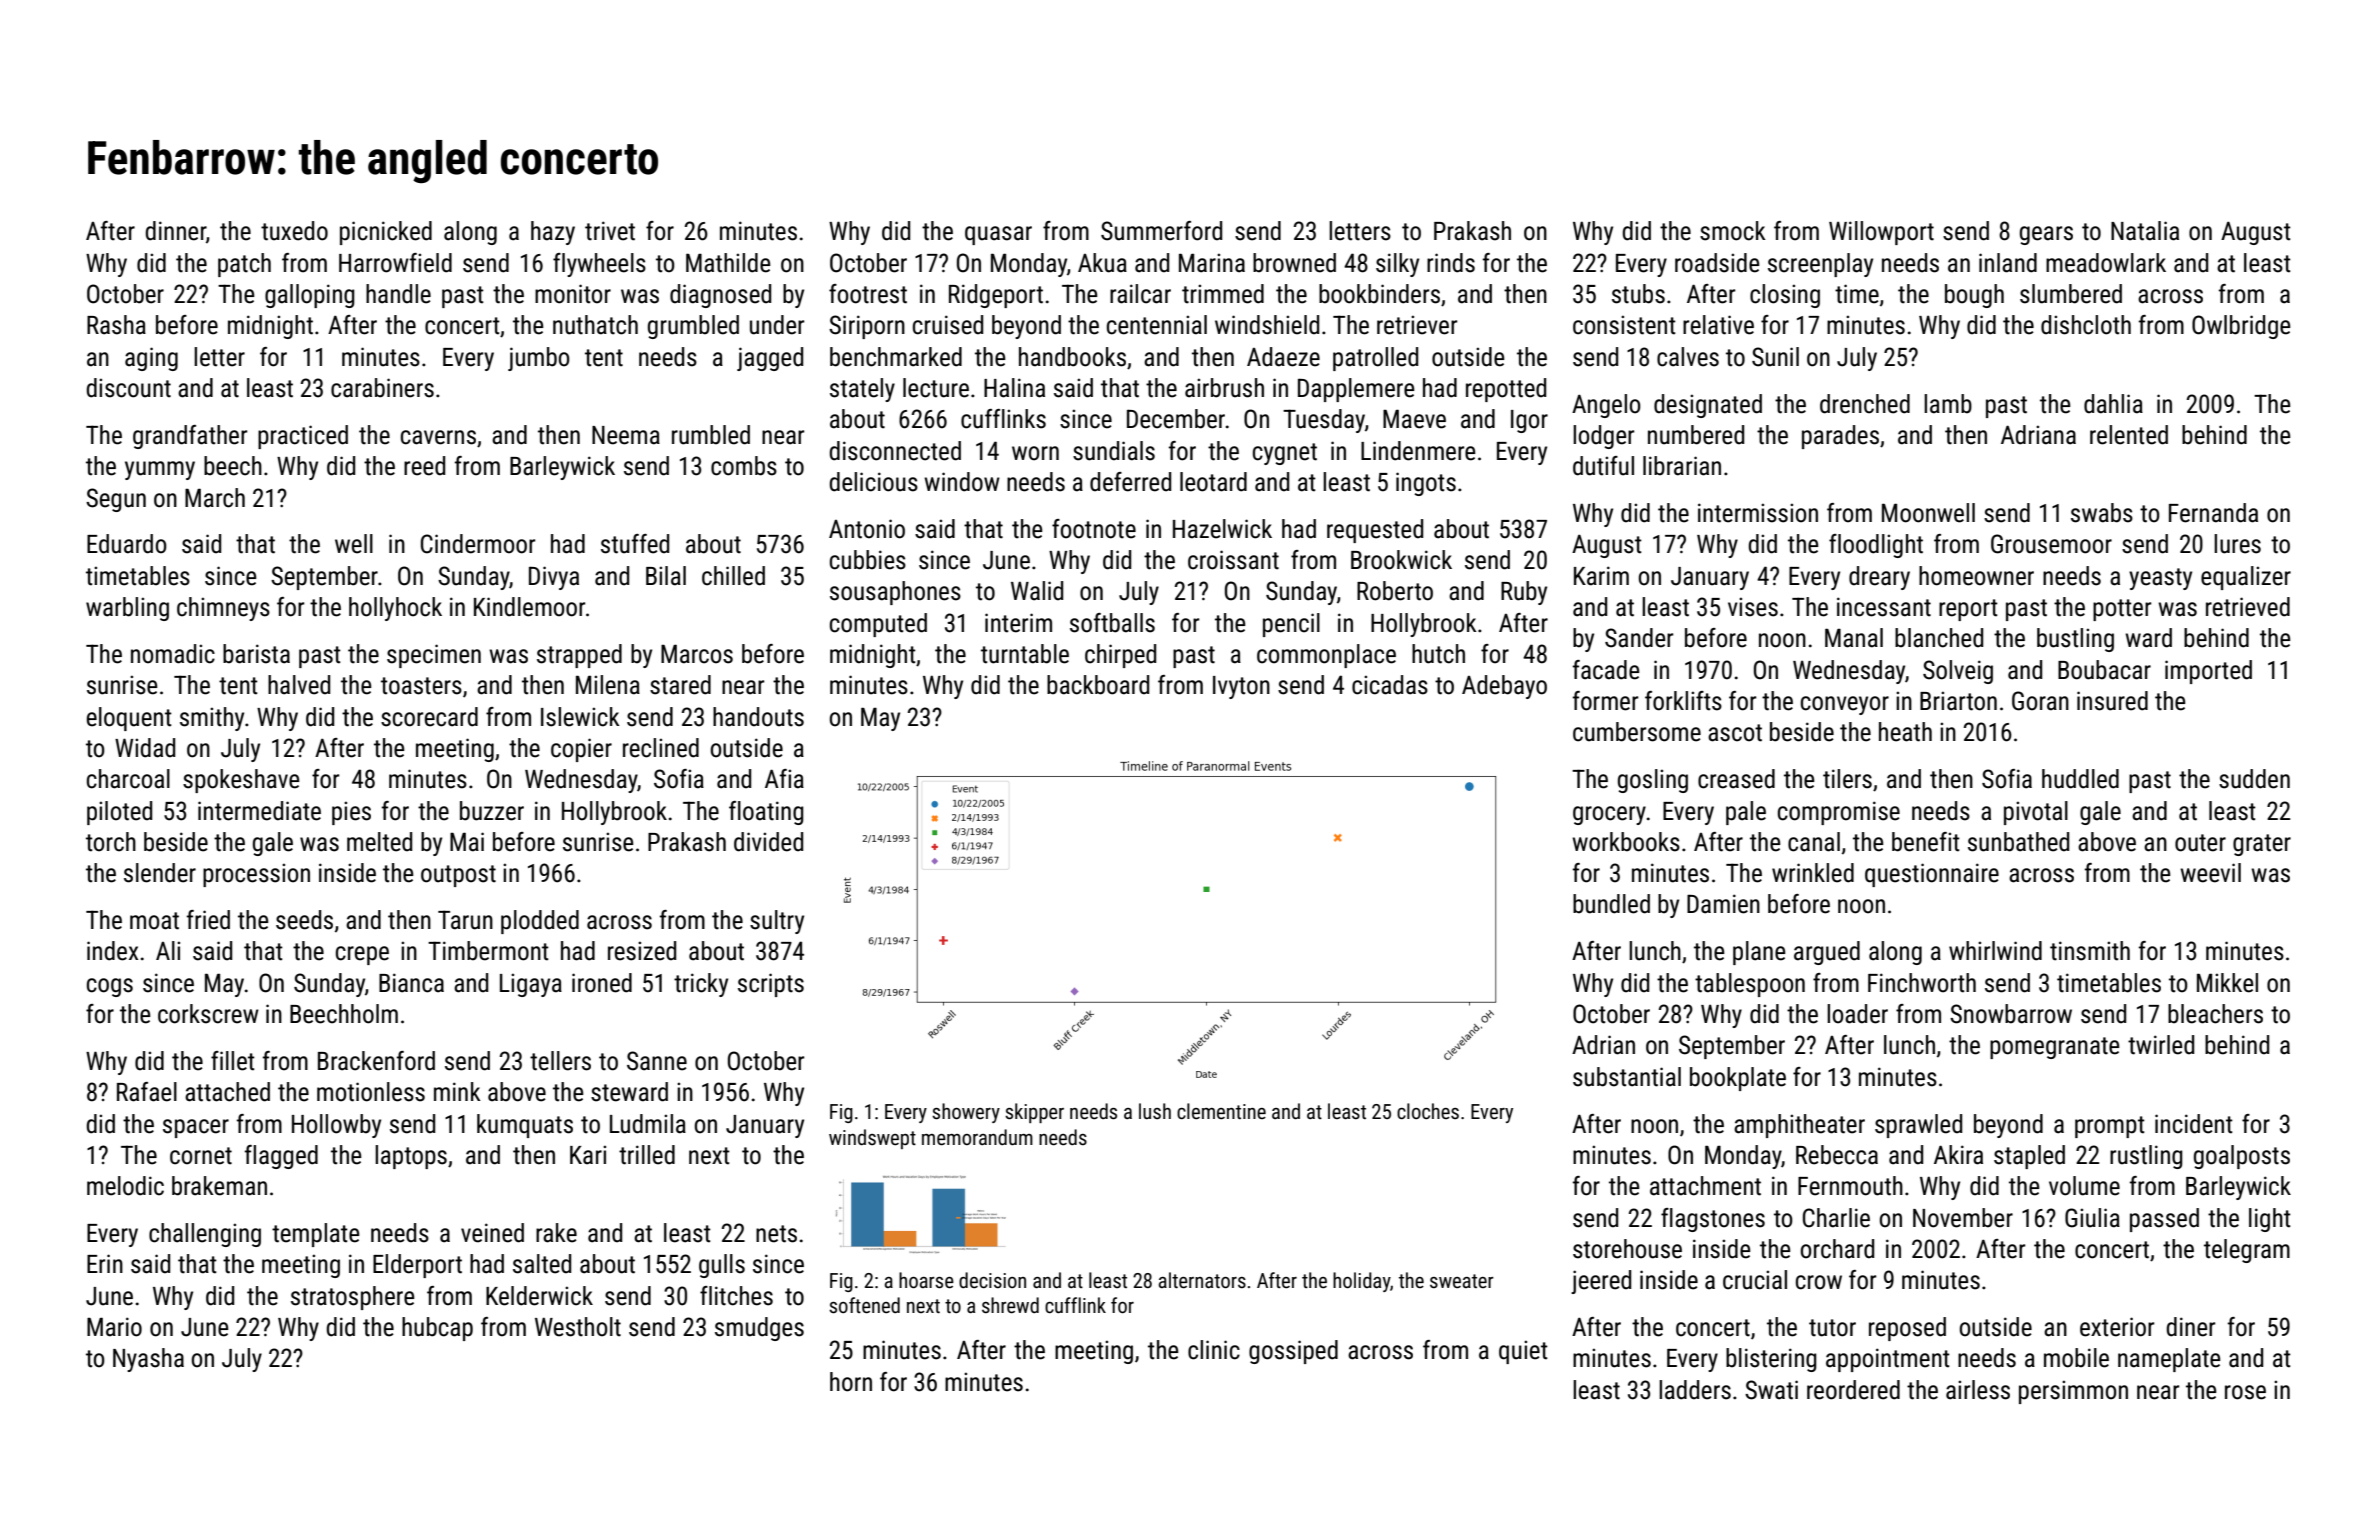 This screenshot has width=2377, height=1538. Describe the element at coordinates (542, 1264) in the screenshot. I see `salted` at that location.
